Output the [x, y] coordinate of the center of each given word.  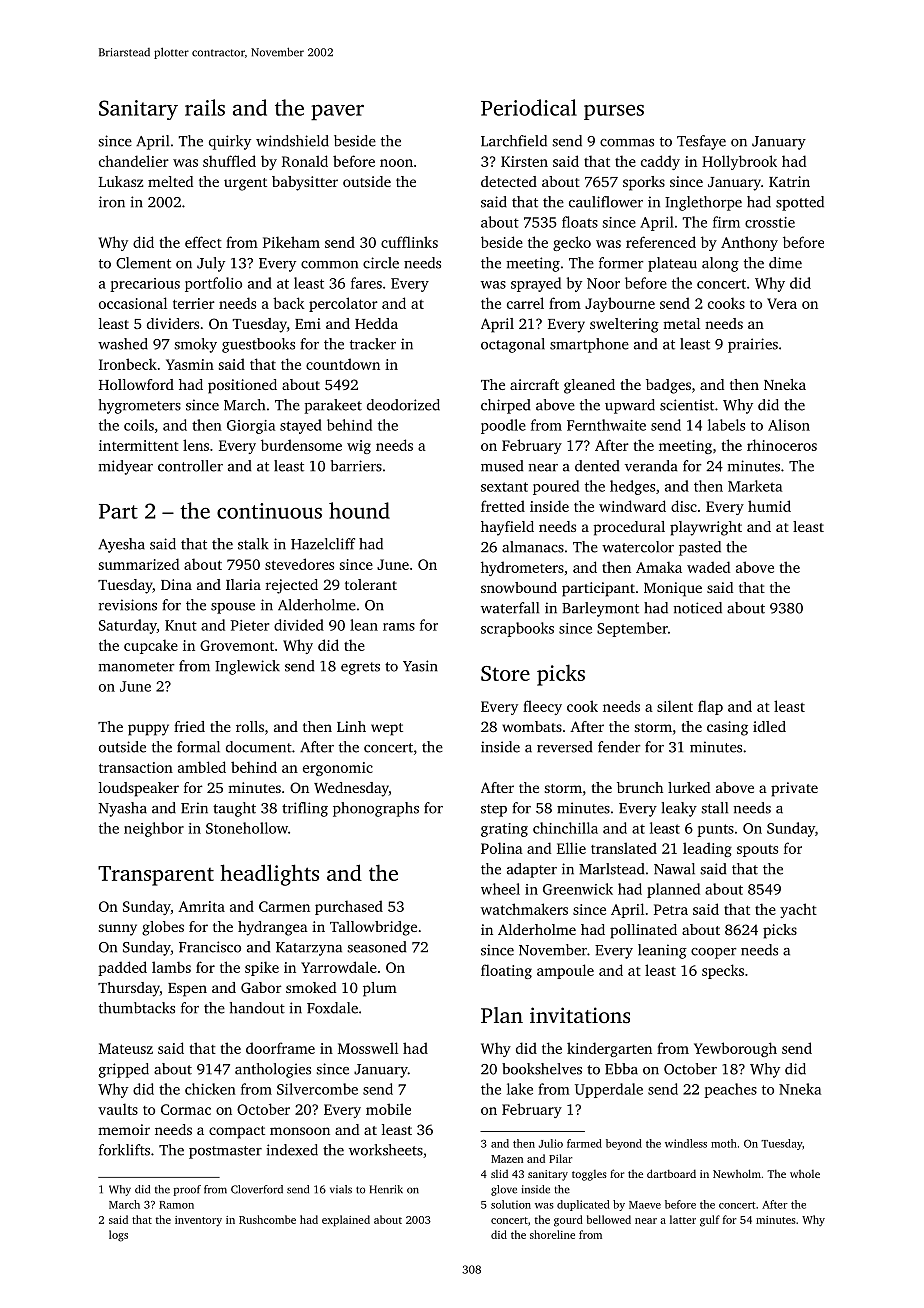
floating [506, 971]
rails [205, 107]
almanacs [533, 547]
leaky [679, 809]
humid [769, 506]
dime [785, 263]
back [289, 303]
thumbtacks [137, 1008]
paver [337, 112]
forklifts [124, 1150]
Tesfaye [701, 142]
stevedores [299, 564]
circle [381, 263]
